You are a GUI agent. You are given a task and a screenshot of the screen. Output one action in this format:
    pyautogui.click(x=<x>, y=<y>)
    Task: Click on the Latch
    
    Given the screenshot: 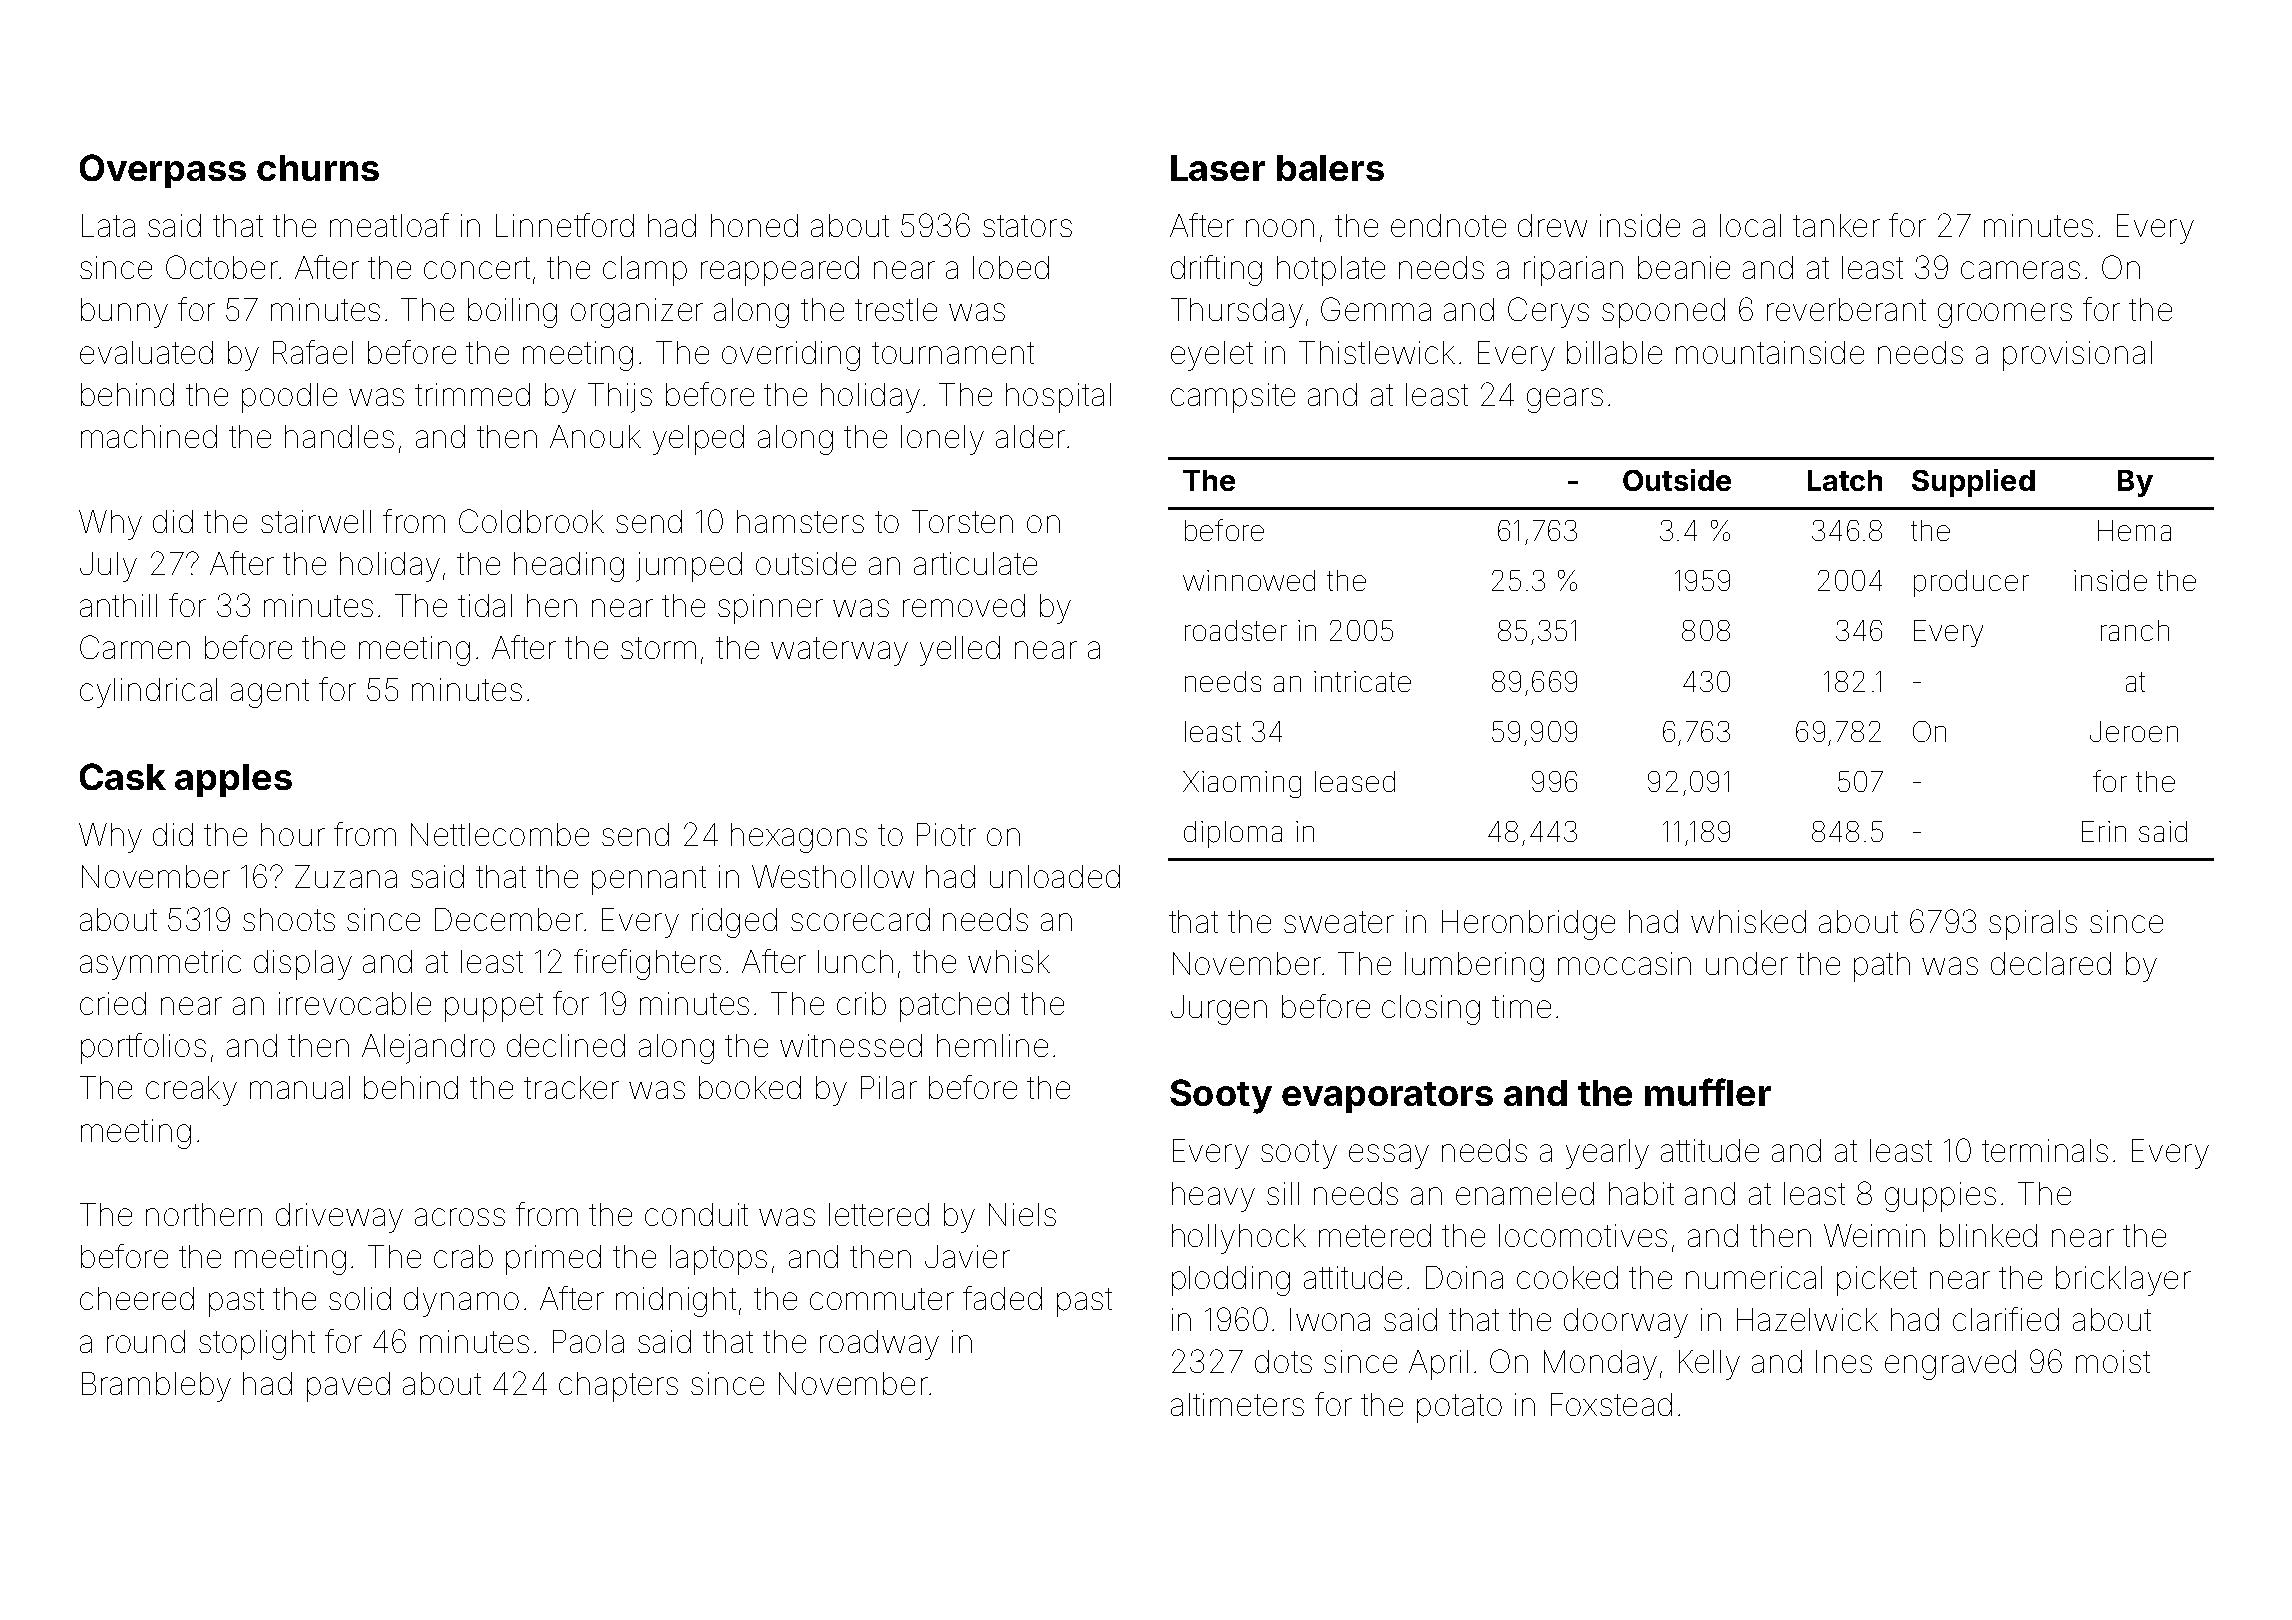 What is the action you would take?
    pyautogui.click(x=1845, y=480)
